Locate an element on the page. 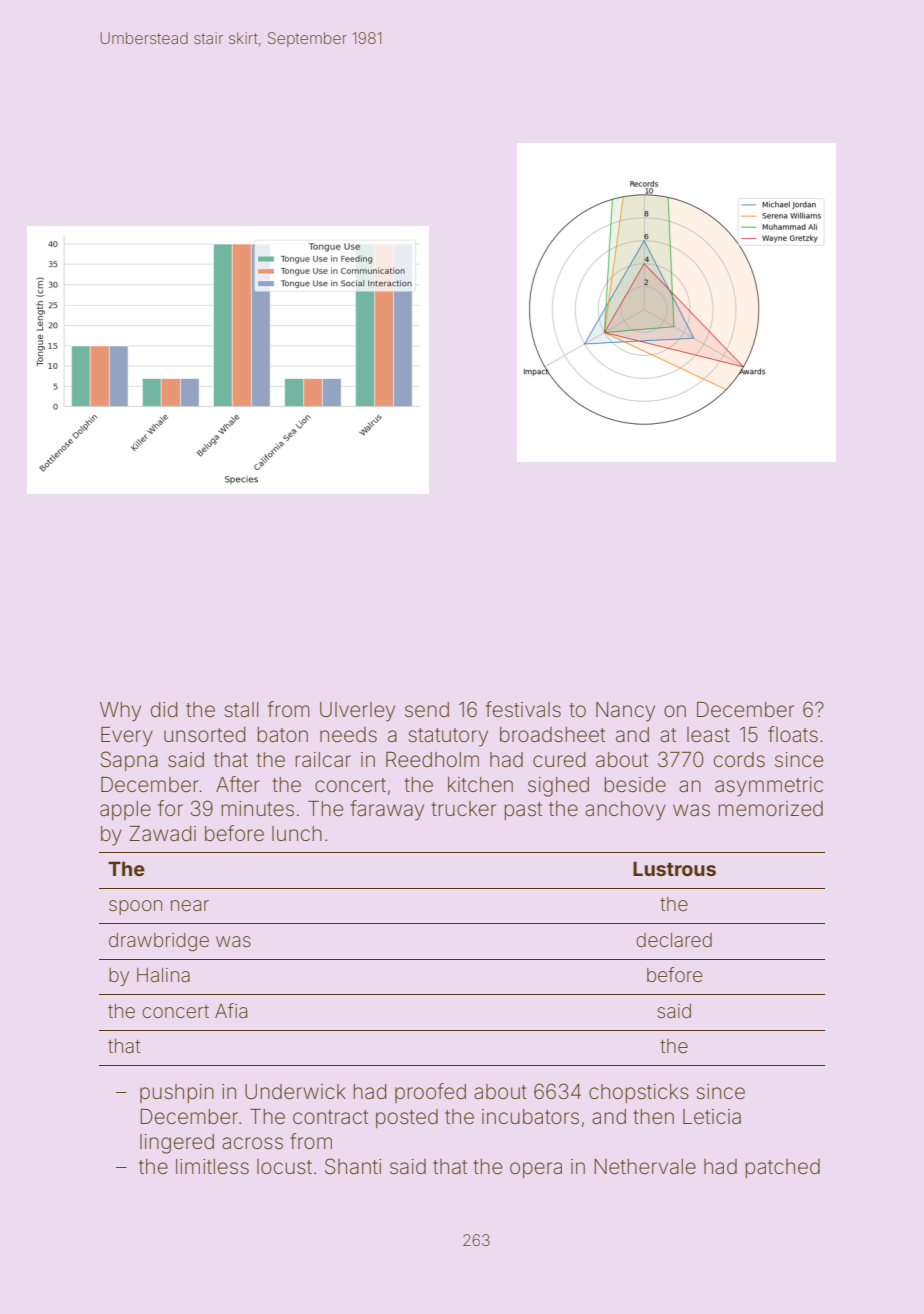 This document has width=924, height=1314. Reedholm is located at coordinates (432, 760).
